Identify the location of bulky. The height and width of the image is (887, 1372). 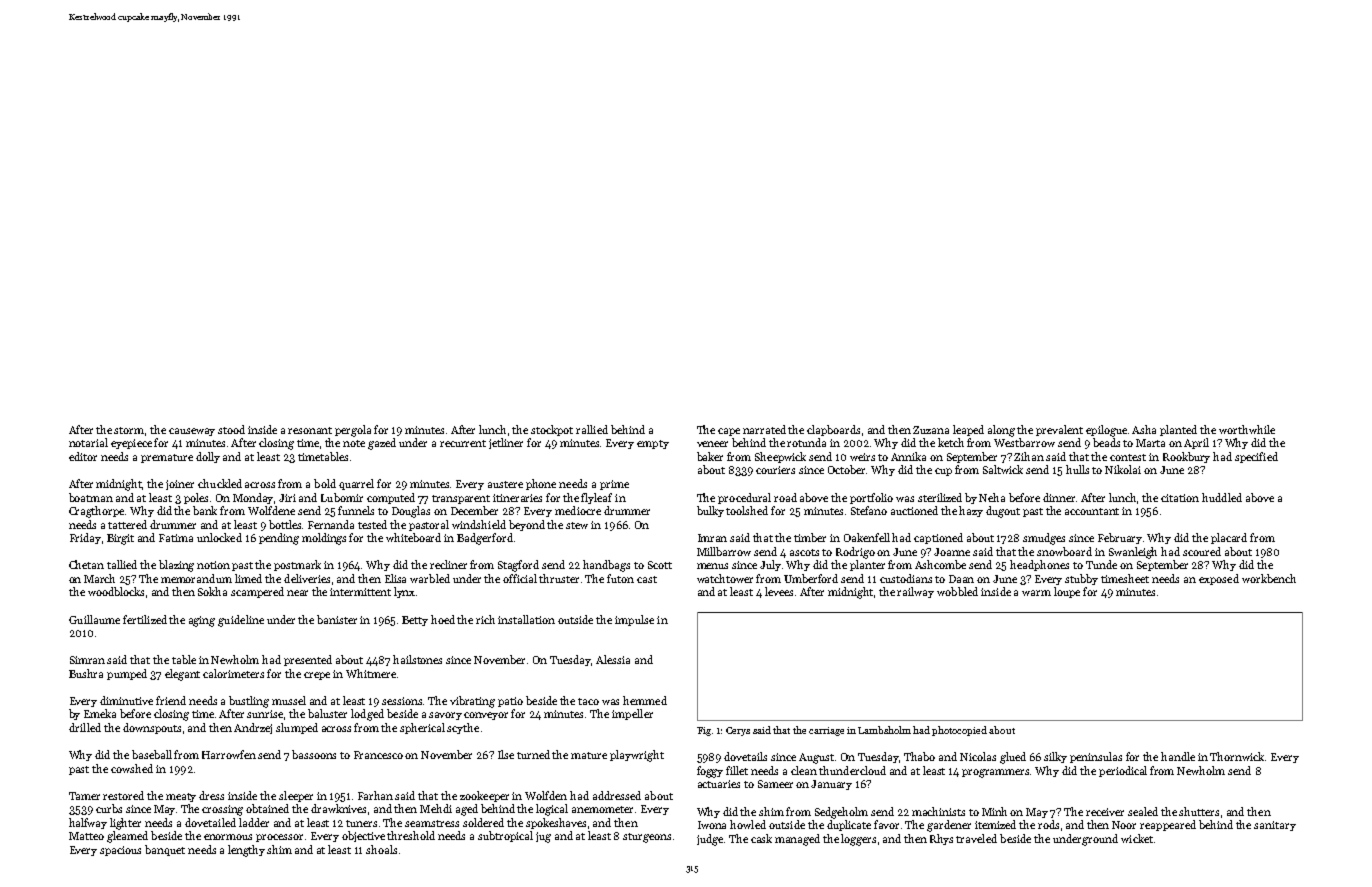
(710, 511).
